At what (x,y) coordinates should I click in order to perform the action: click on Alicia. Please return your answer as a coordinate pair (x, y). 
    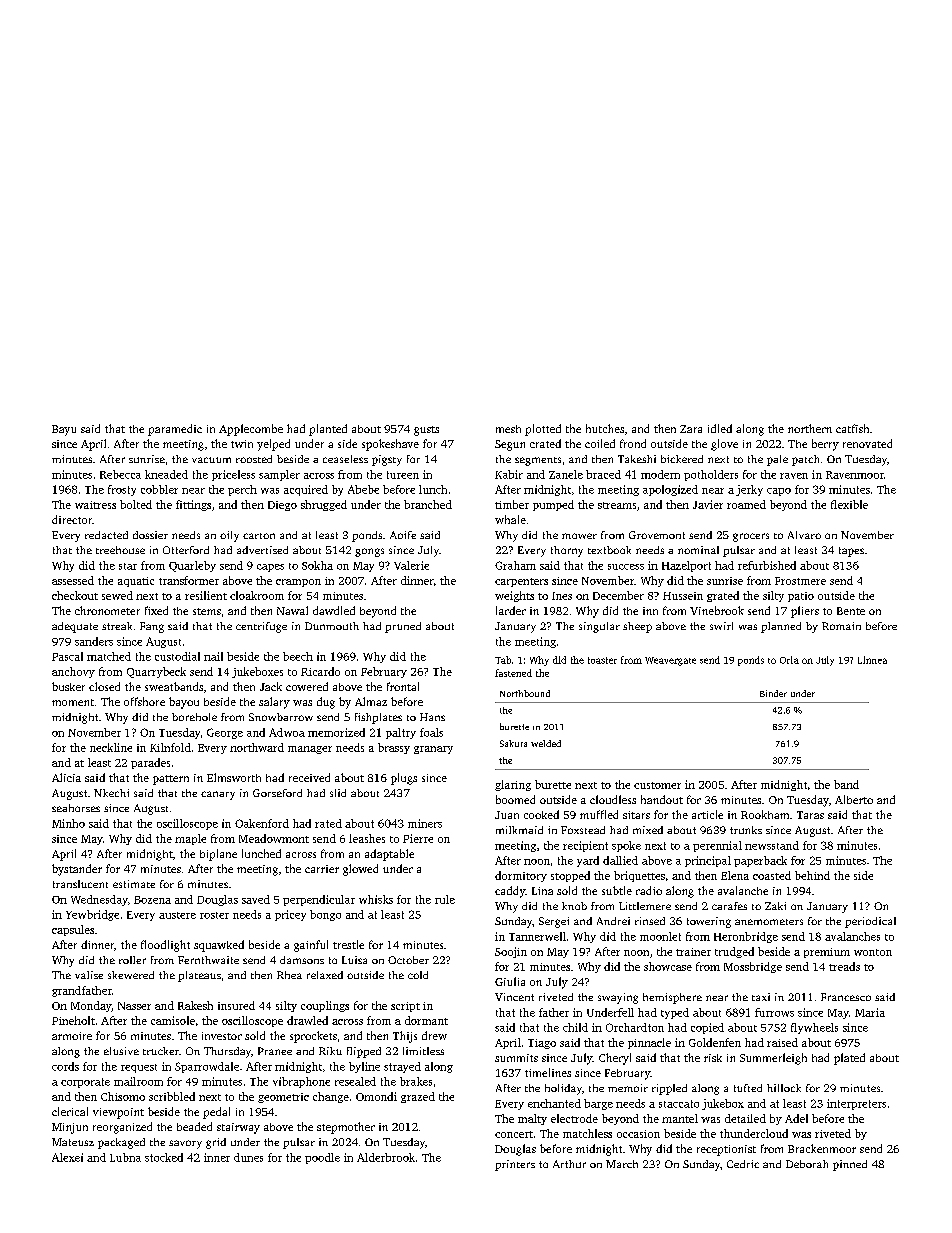
    Looking at the image, I should click on (66, 777).
